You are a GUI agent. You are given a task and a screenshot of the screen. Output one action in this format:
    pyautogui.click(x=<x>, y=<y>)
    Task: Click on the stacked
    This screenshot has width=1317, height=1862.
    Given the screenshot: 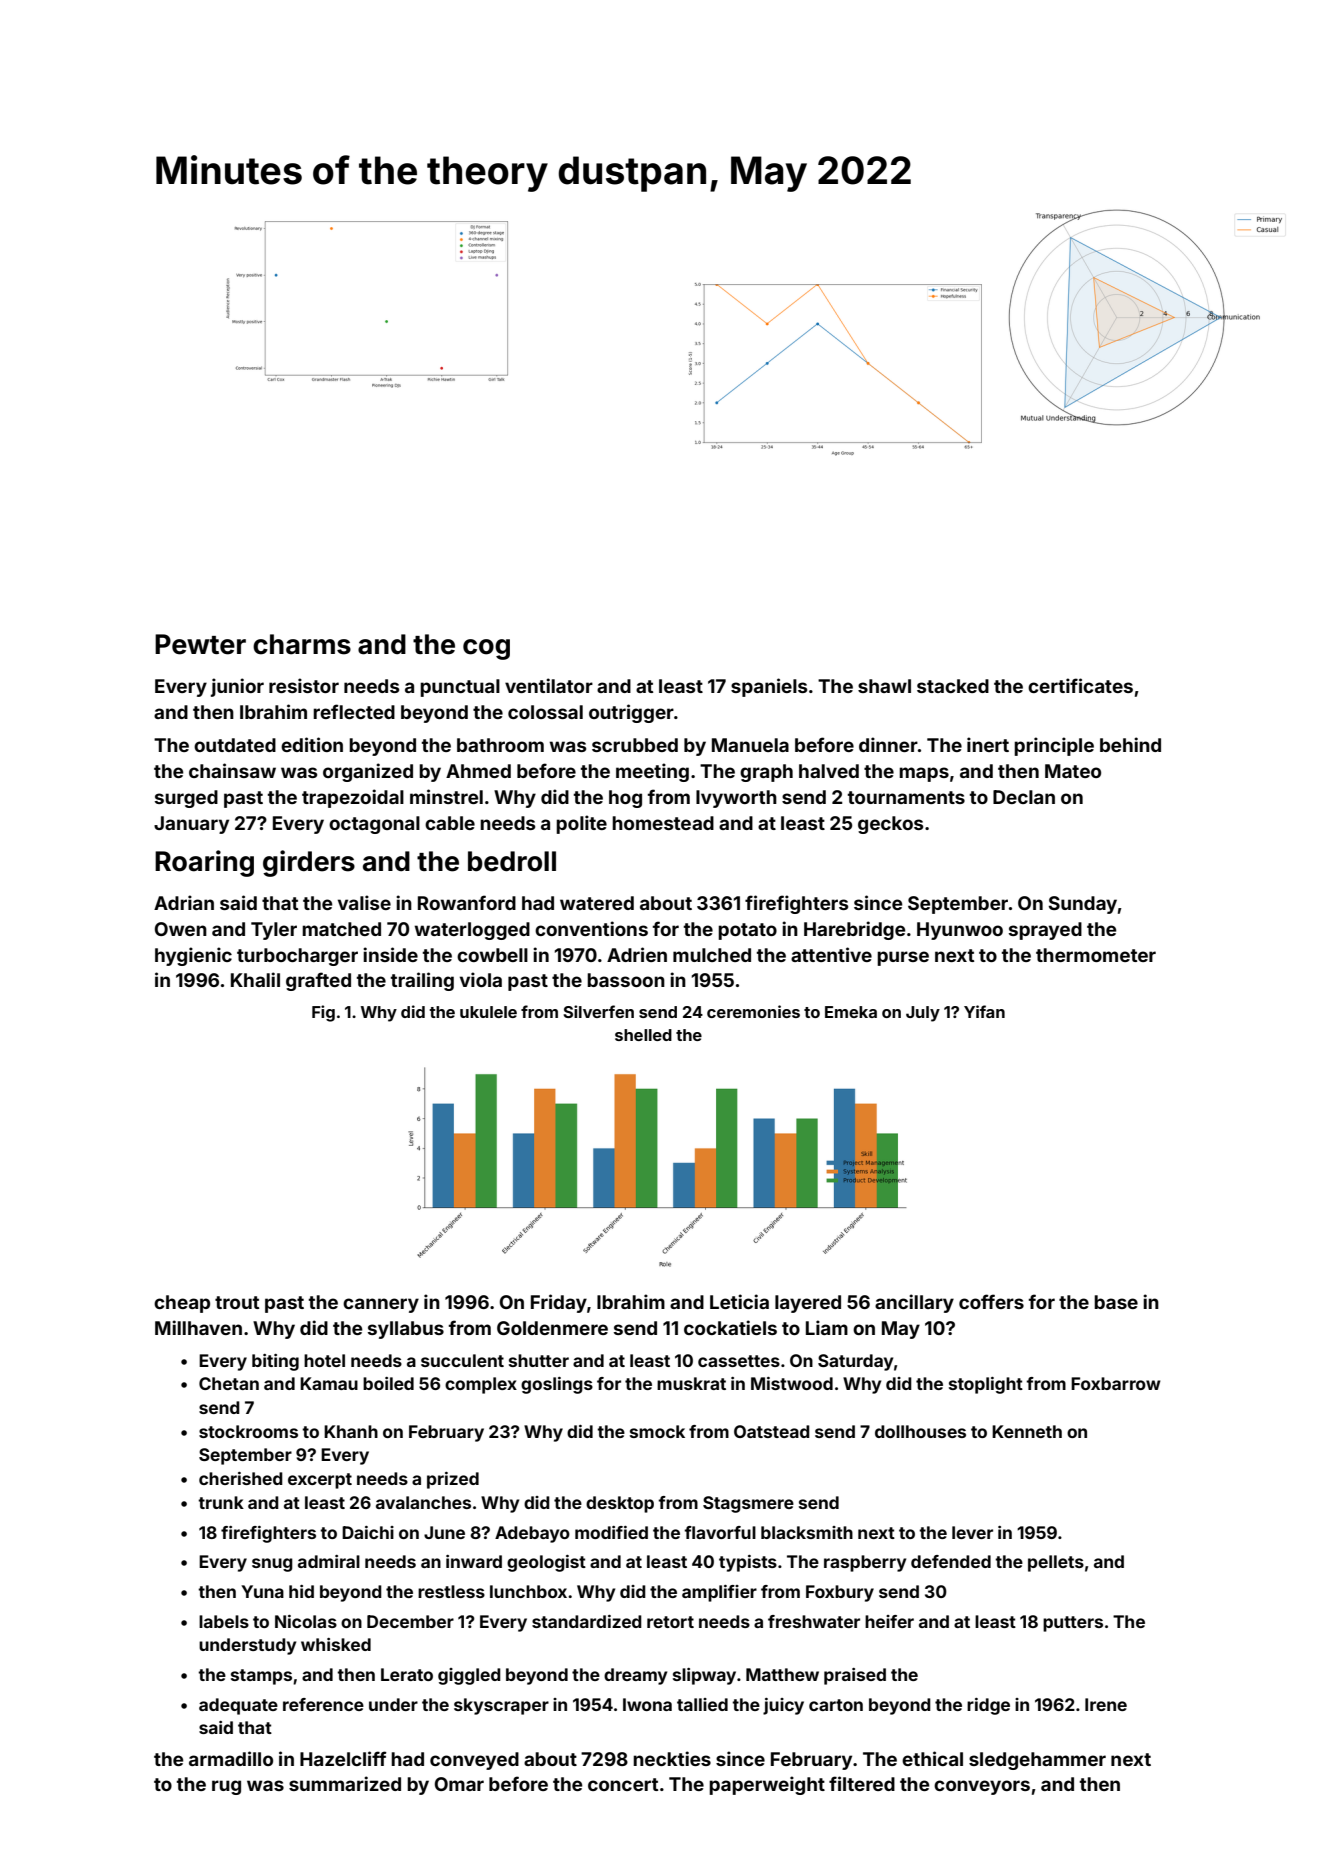 What is the action you would take?
    pyautogui.click(x=953, y=686)
